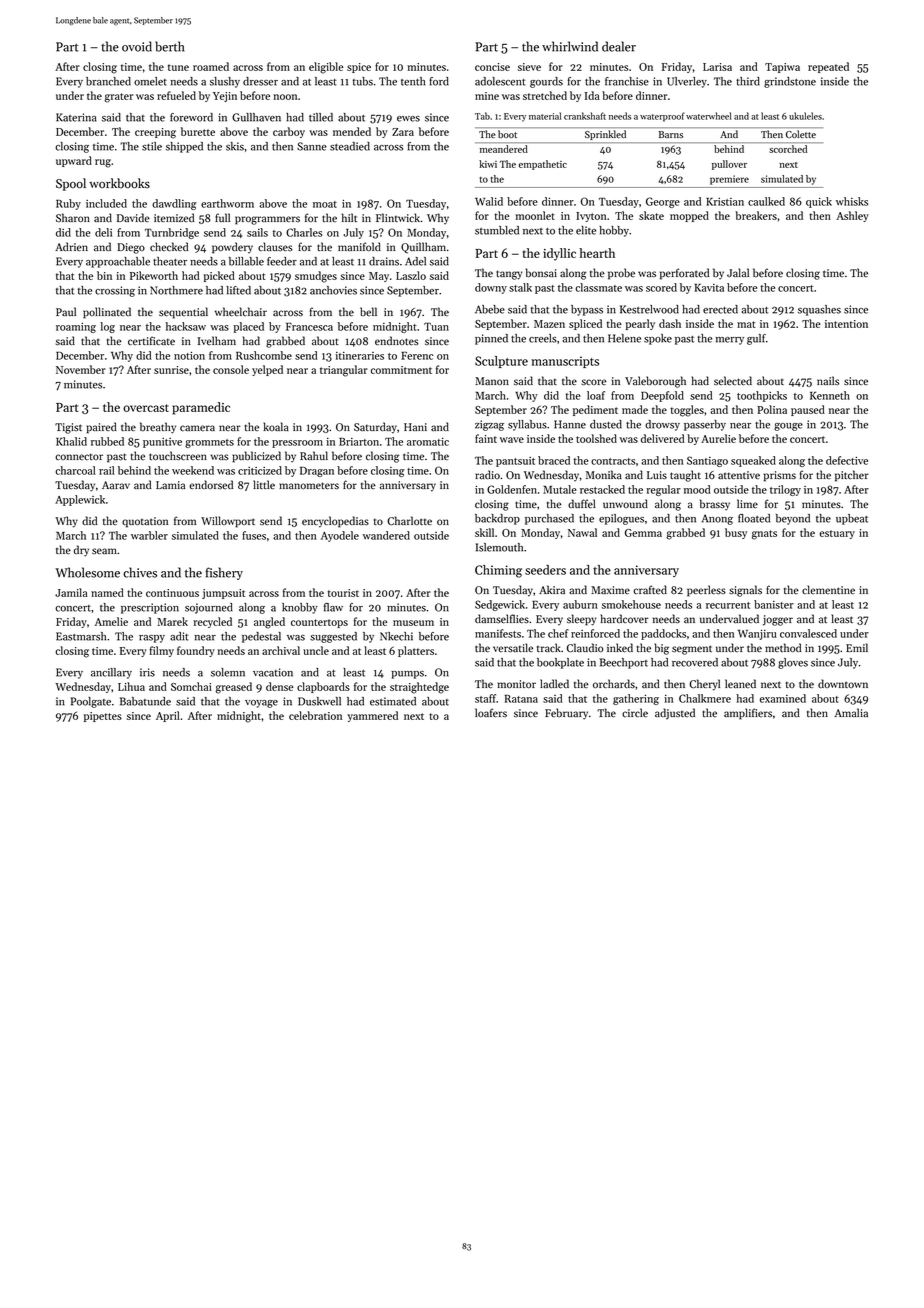  I want to click on spice, so click(359, 68).
